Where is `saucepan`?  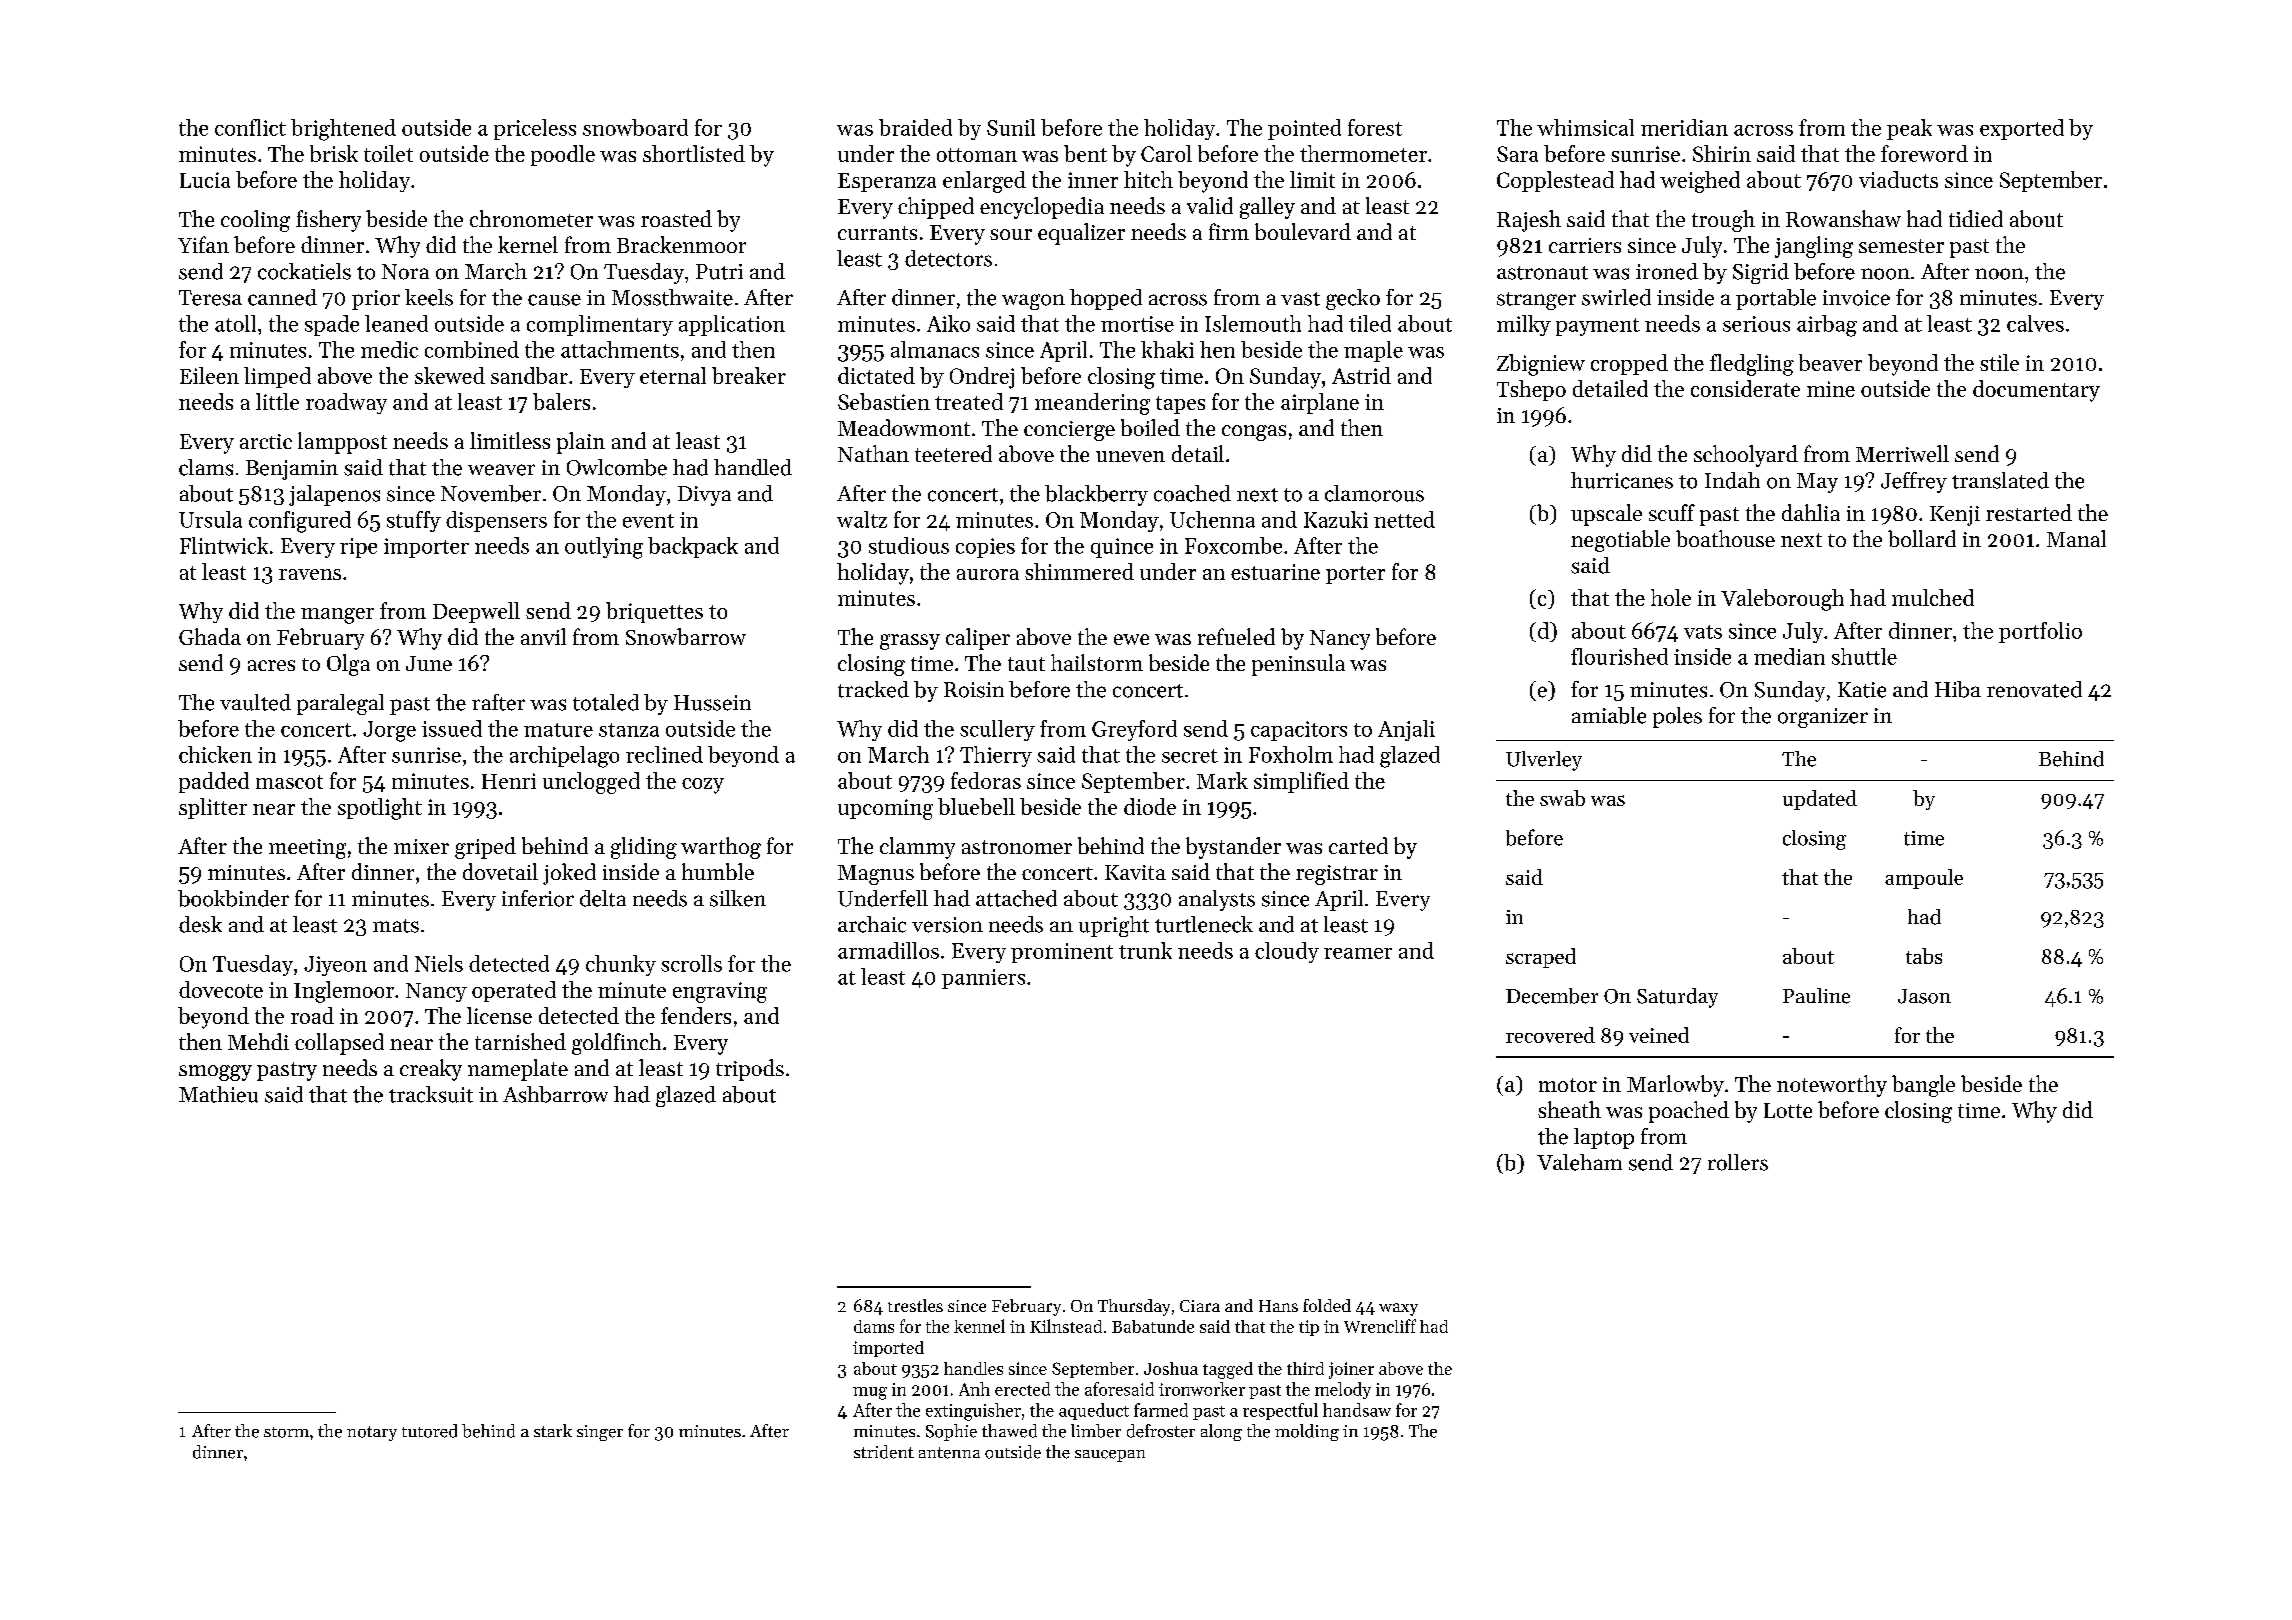 saucepan is located at coordinates (1110, 1456).
